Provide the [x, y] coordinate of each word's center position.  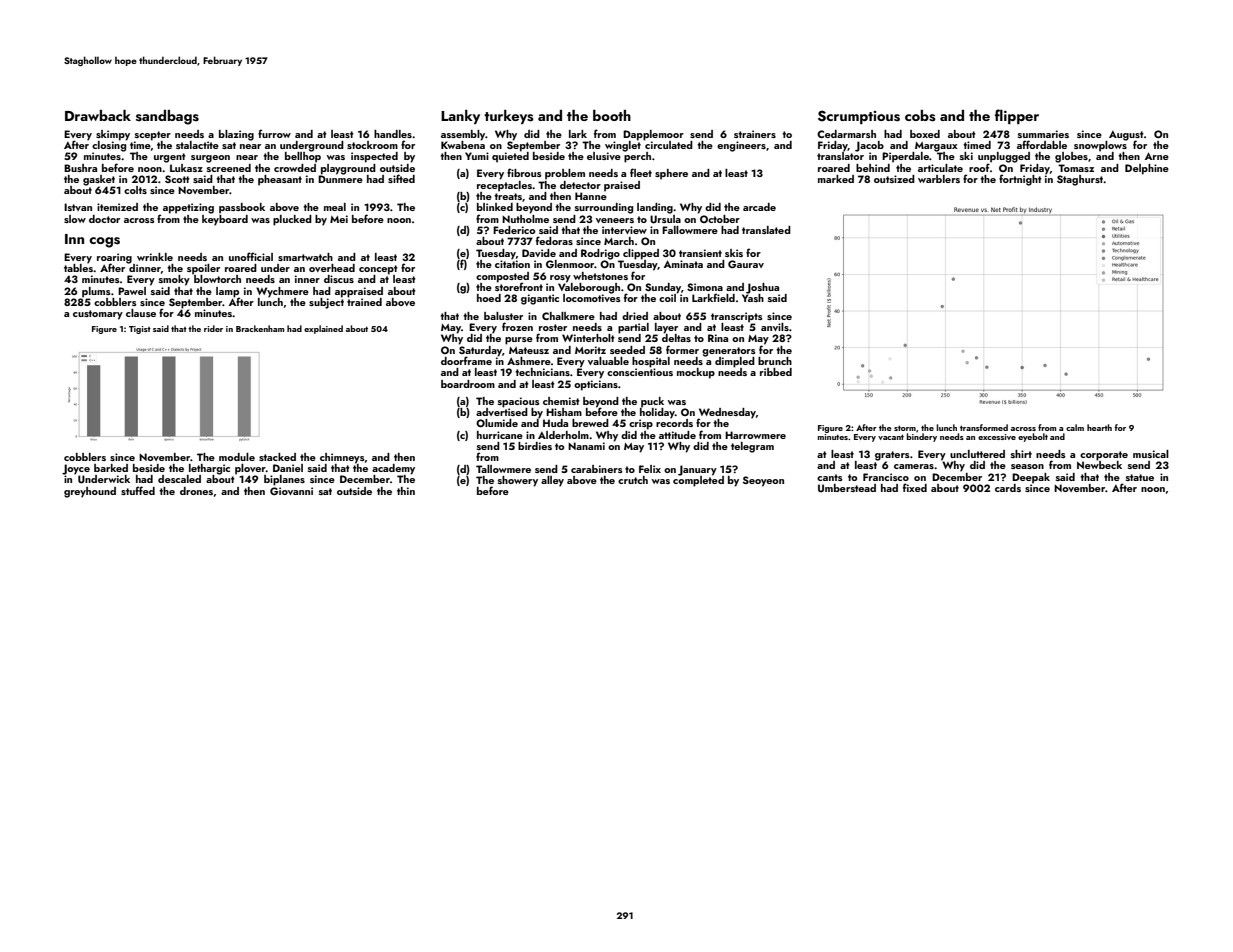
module [237, 457]
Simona [705, 287]
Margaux [936, 147]
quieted [510, 157]
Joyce [76, 469]
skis [734, 253]
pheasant [280, 180]
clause [141, 313]
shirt [1021, 454]
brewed [590, 423]
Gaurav [746, 264]
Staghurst [1080, 180]
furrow [274, 133]
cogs [104, 242]
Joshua [762, 288]
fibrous [524, 172]
